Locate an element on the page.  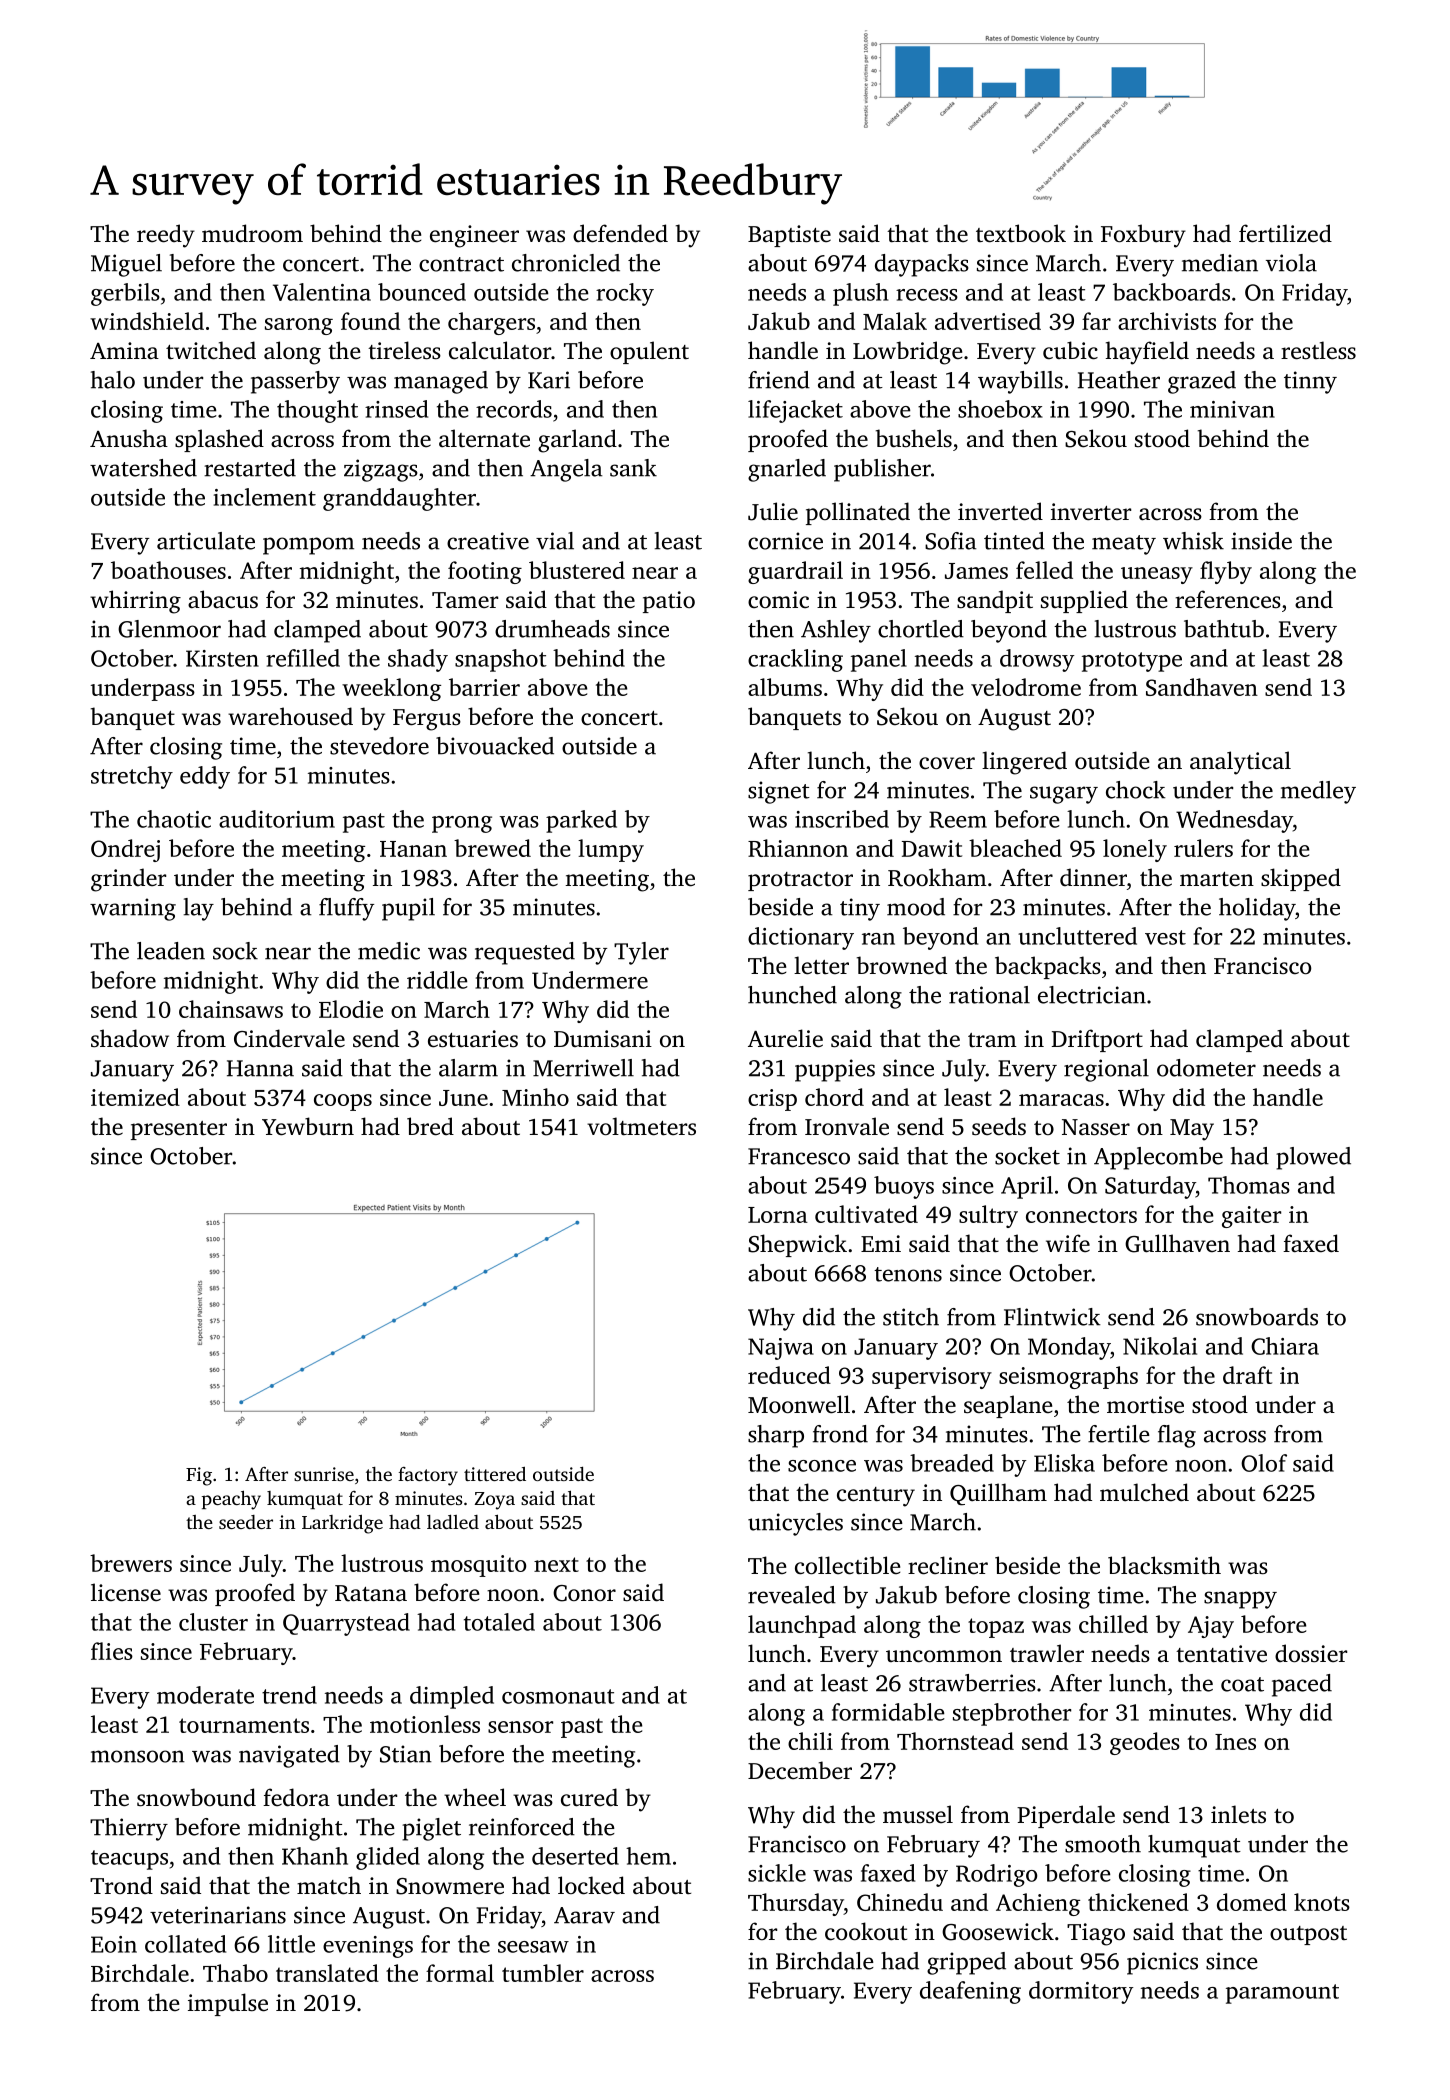
inclement is located at coordinates (265, 497).
